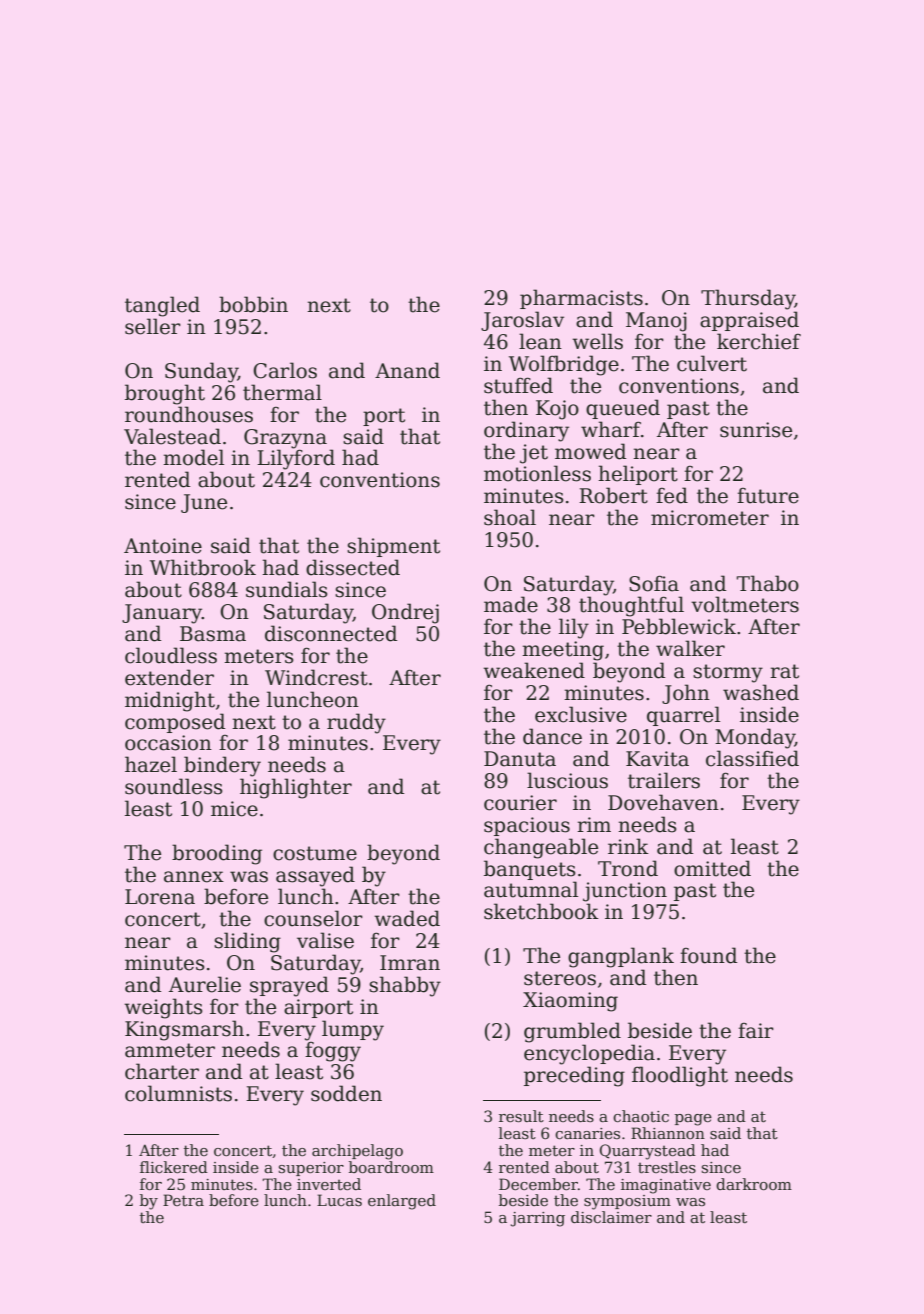  What do you see at coordinates (285, 370) in the document?
I see `Carlos` at bounding box center [285, 370].
